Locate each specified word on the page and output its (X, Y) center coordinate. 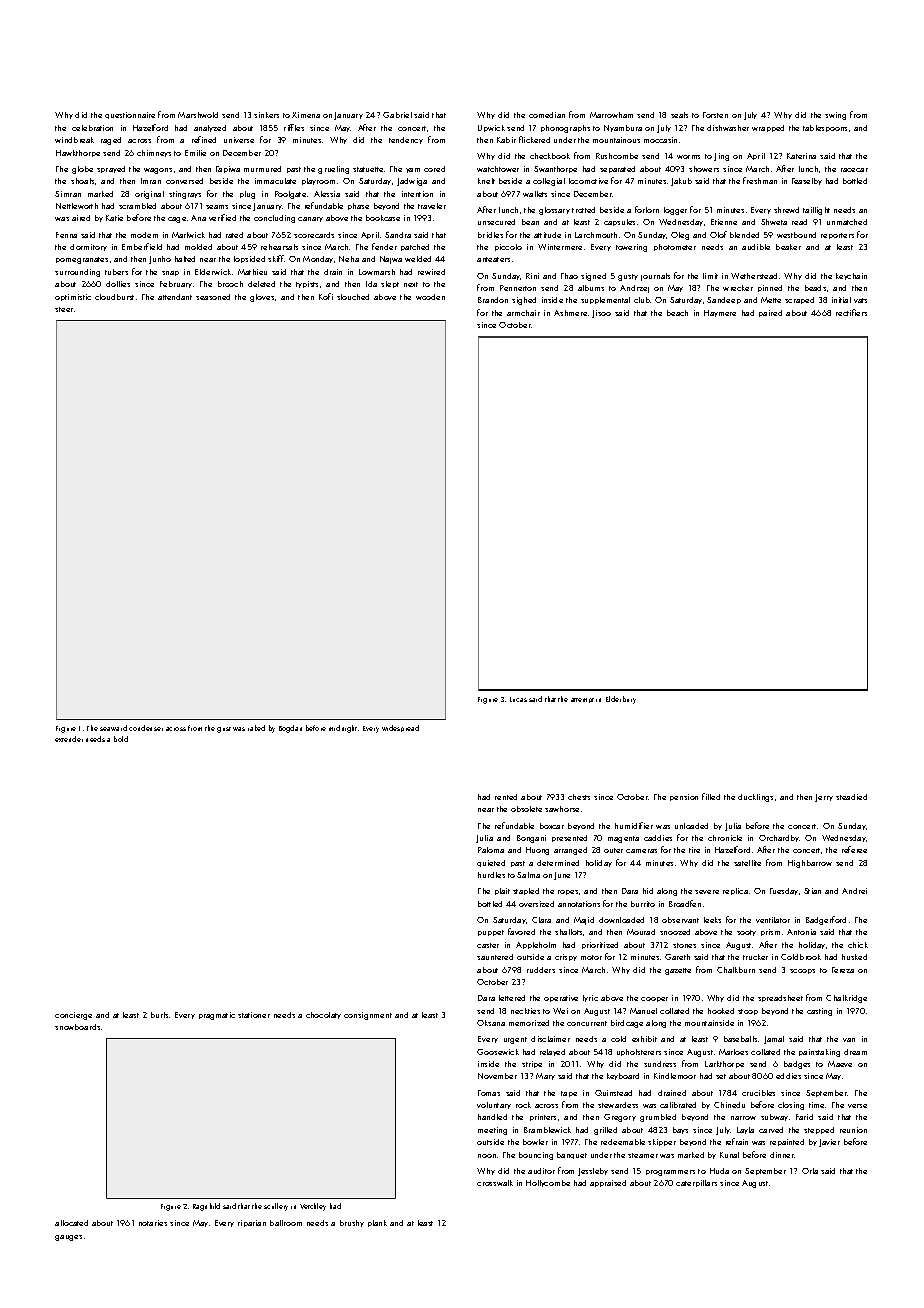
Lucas (518, 699)
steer (64, 309)
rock (523, 1105)
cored (434, 169)
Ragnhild (206, 1207)
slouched (353, 297)
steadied (851, 797)
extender (69, 739)
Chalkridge (846, 999)
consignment (368, 1016)
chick (858, 945)
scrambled (137, 206)
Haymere (720, 313)
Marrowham (611, 115)
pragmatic (217, 1016)
